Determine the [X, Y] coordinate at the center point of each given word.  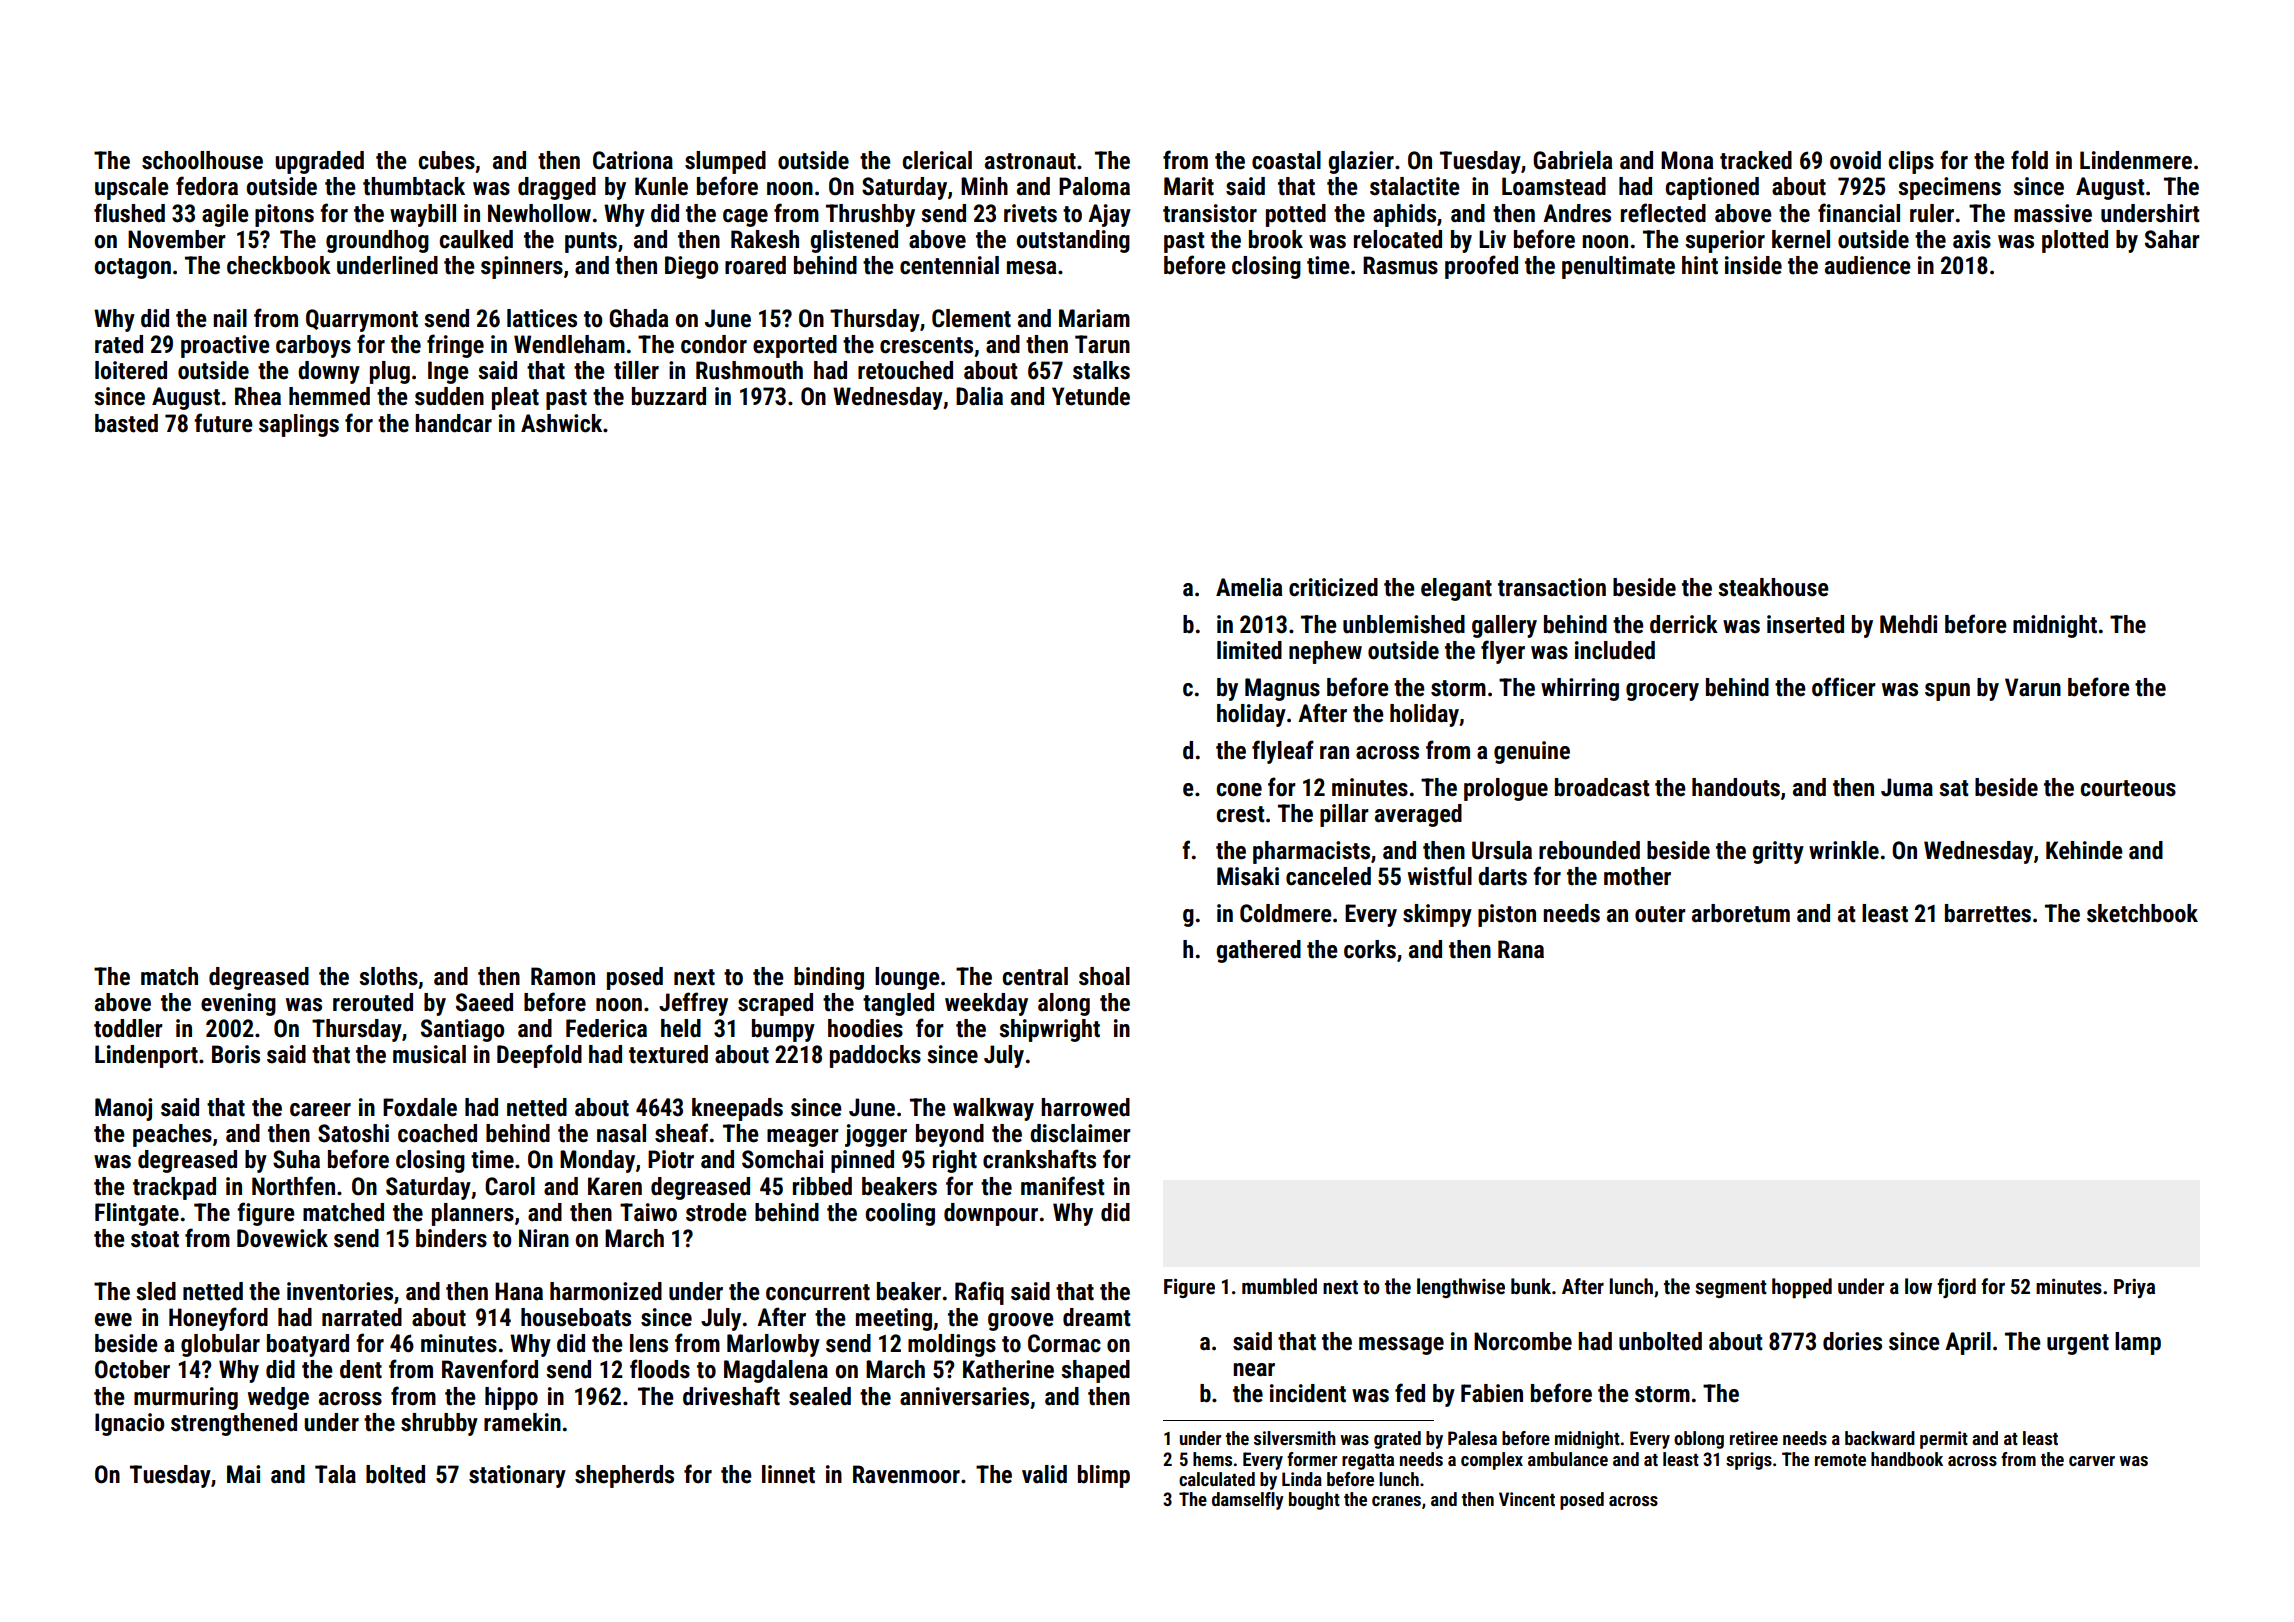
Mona [1687, 160]
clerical [937, 160]
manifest [1063, 1186]
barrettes [1988, 913]
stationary [517, 1476]
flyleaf [1283, 752]
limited [1249, 650]
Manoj [123, 1109]
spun [1947, 692]
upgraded [319, 162]
